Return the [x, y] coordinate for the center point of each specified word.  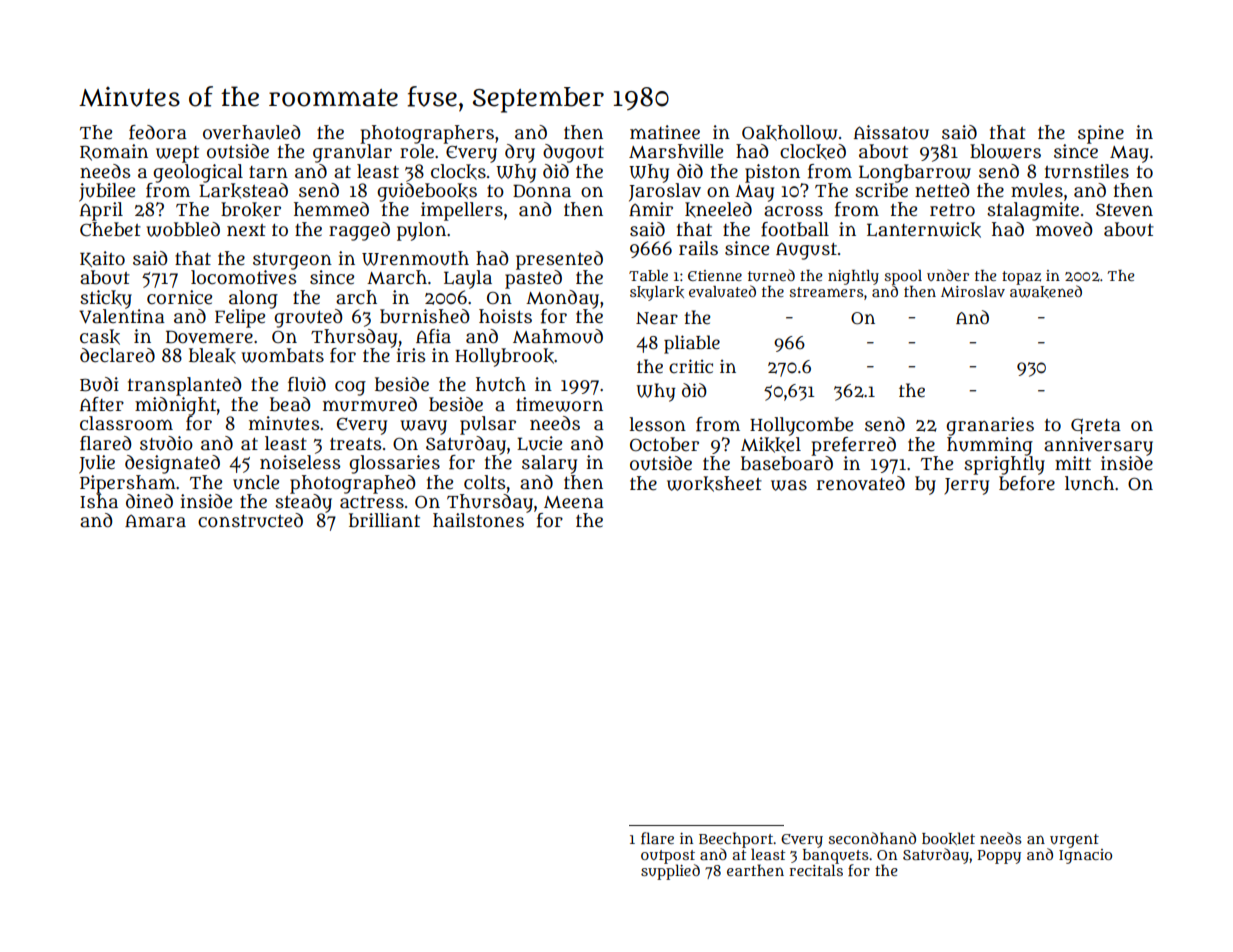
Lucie [539, 443]
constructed [250, 520]
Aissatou [891, 132]
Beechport [736, 840]
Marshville [676, 151]
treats [355, 444]
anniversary [1098, 446]
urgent [1074, 841]
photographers [427, 134]
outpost [668, 857]
